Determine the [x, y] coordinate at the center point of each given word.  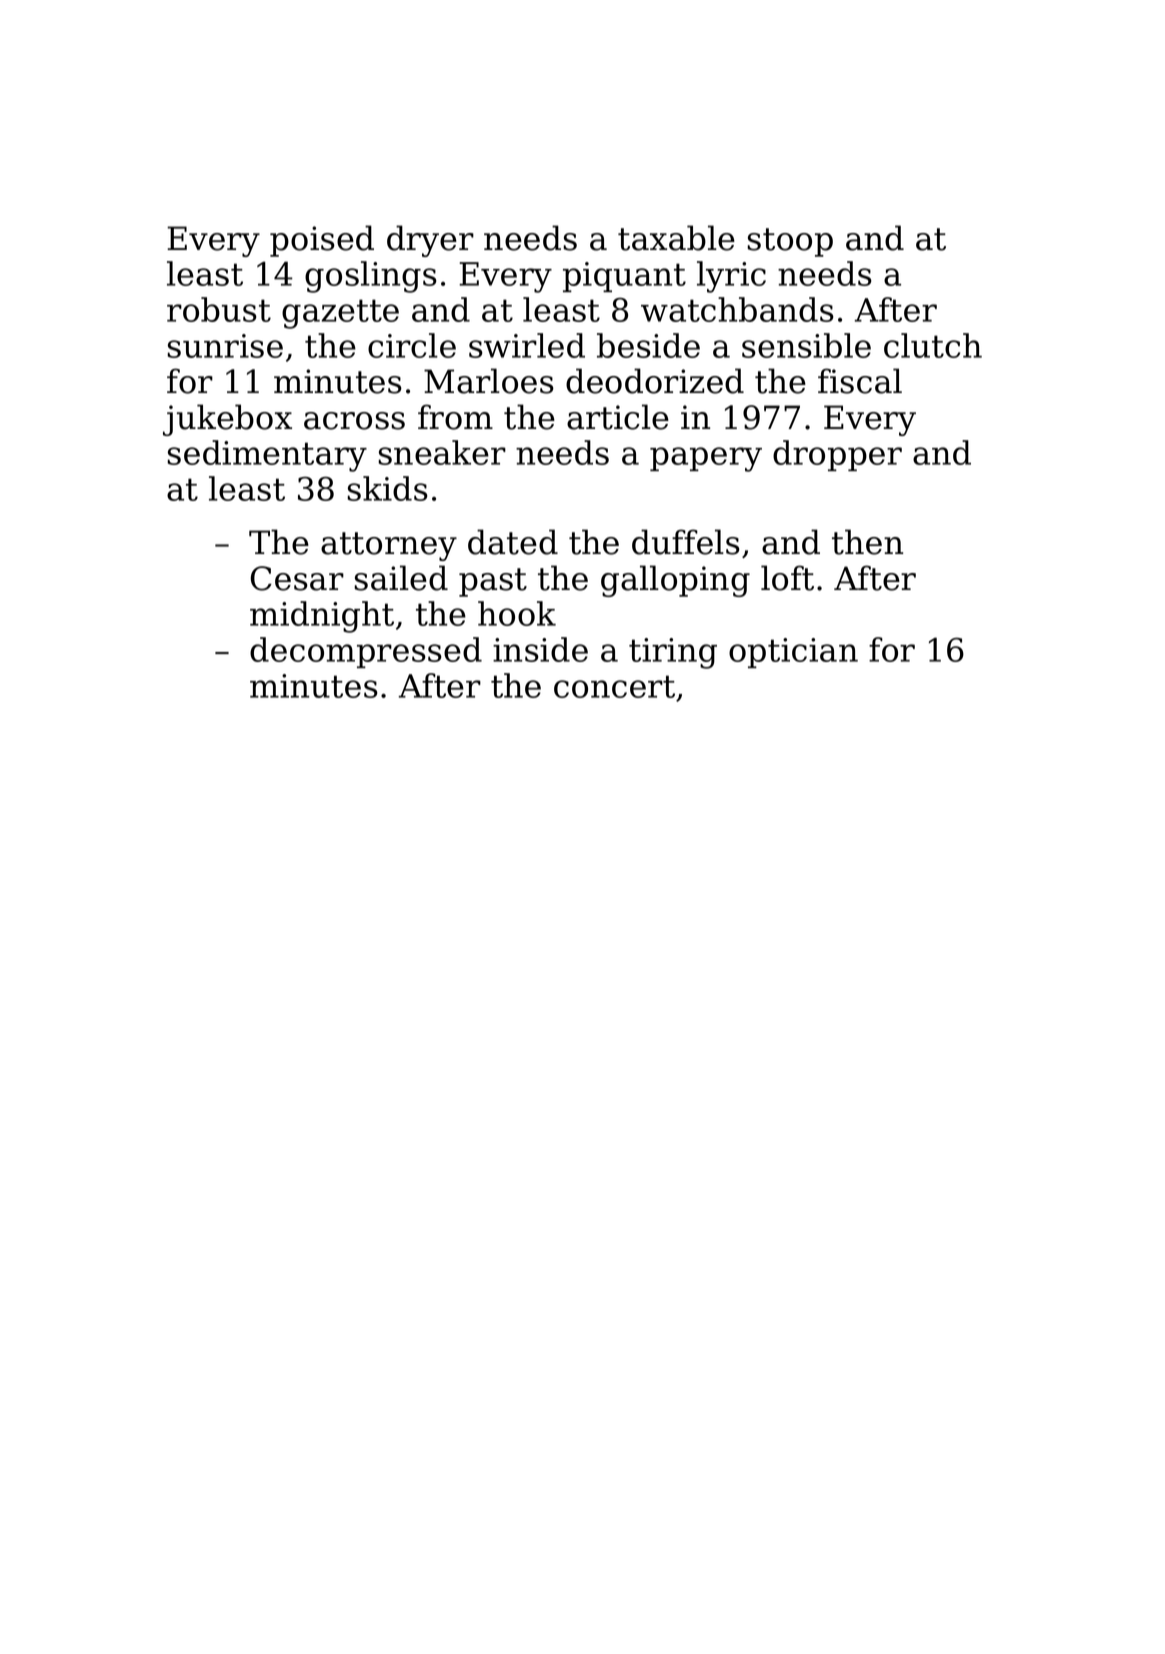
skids [387, 488]
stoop [790, 242]
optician [793, 653]
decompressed [366, 652]
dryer [430, 241]
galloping [675, 581]
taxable [676, 238]
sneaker [442, 452]
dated [513, 542]
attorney [389, 546]
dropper [837, 455]
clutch [933, 345]
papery [706, 459]
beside [648, 345]
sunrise [225, 346]
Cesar [297, 578]
